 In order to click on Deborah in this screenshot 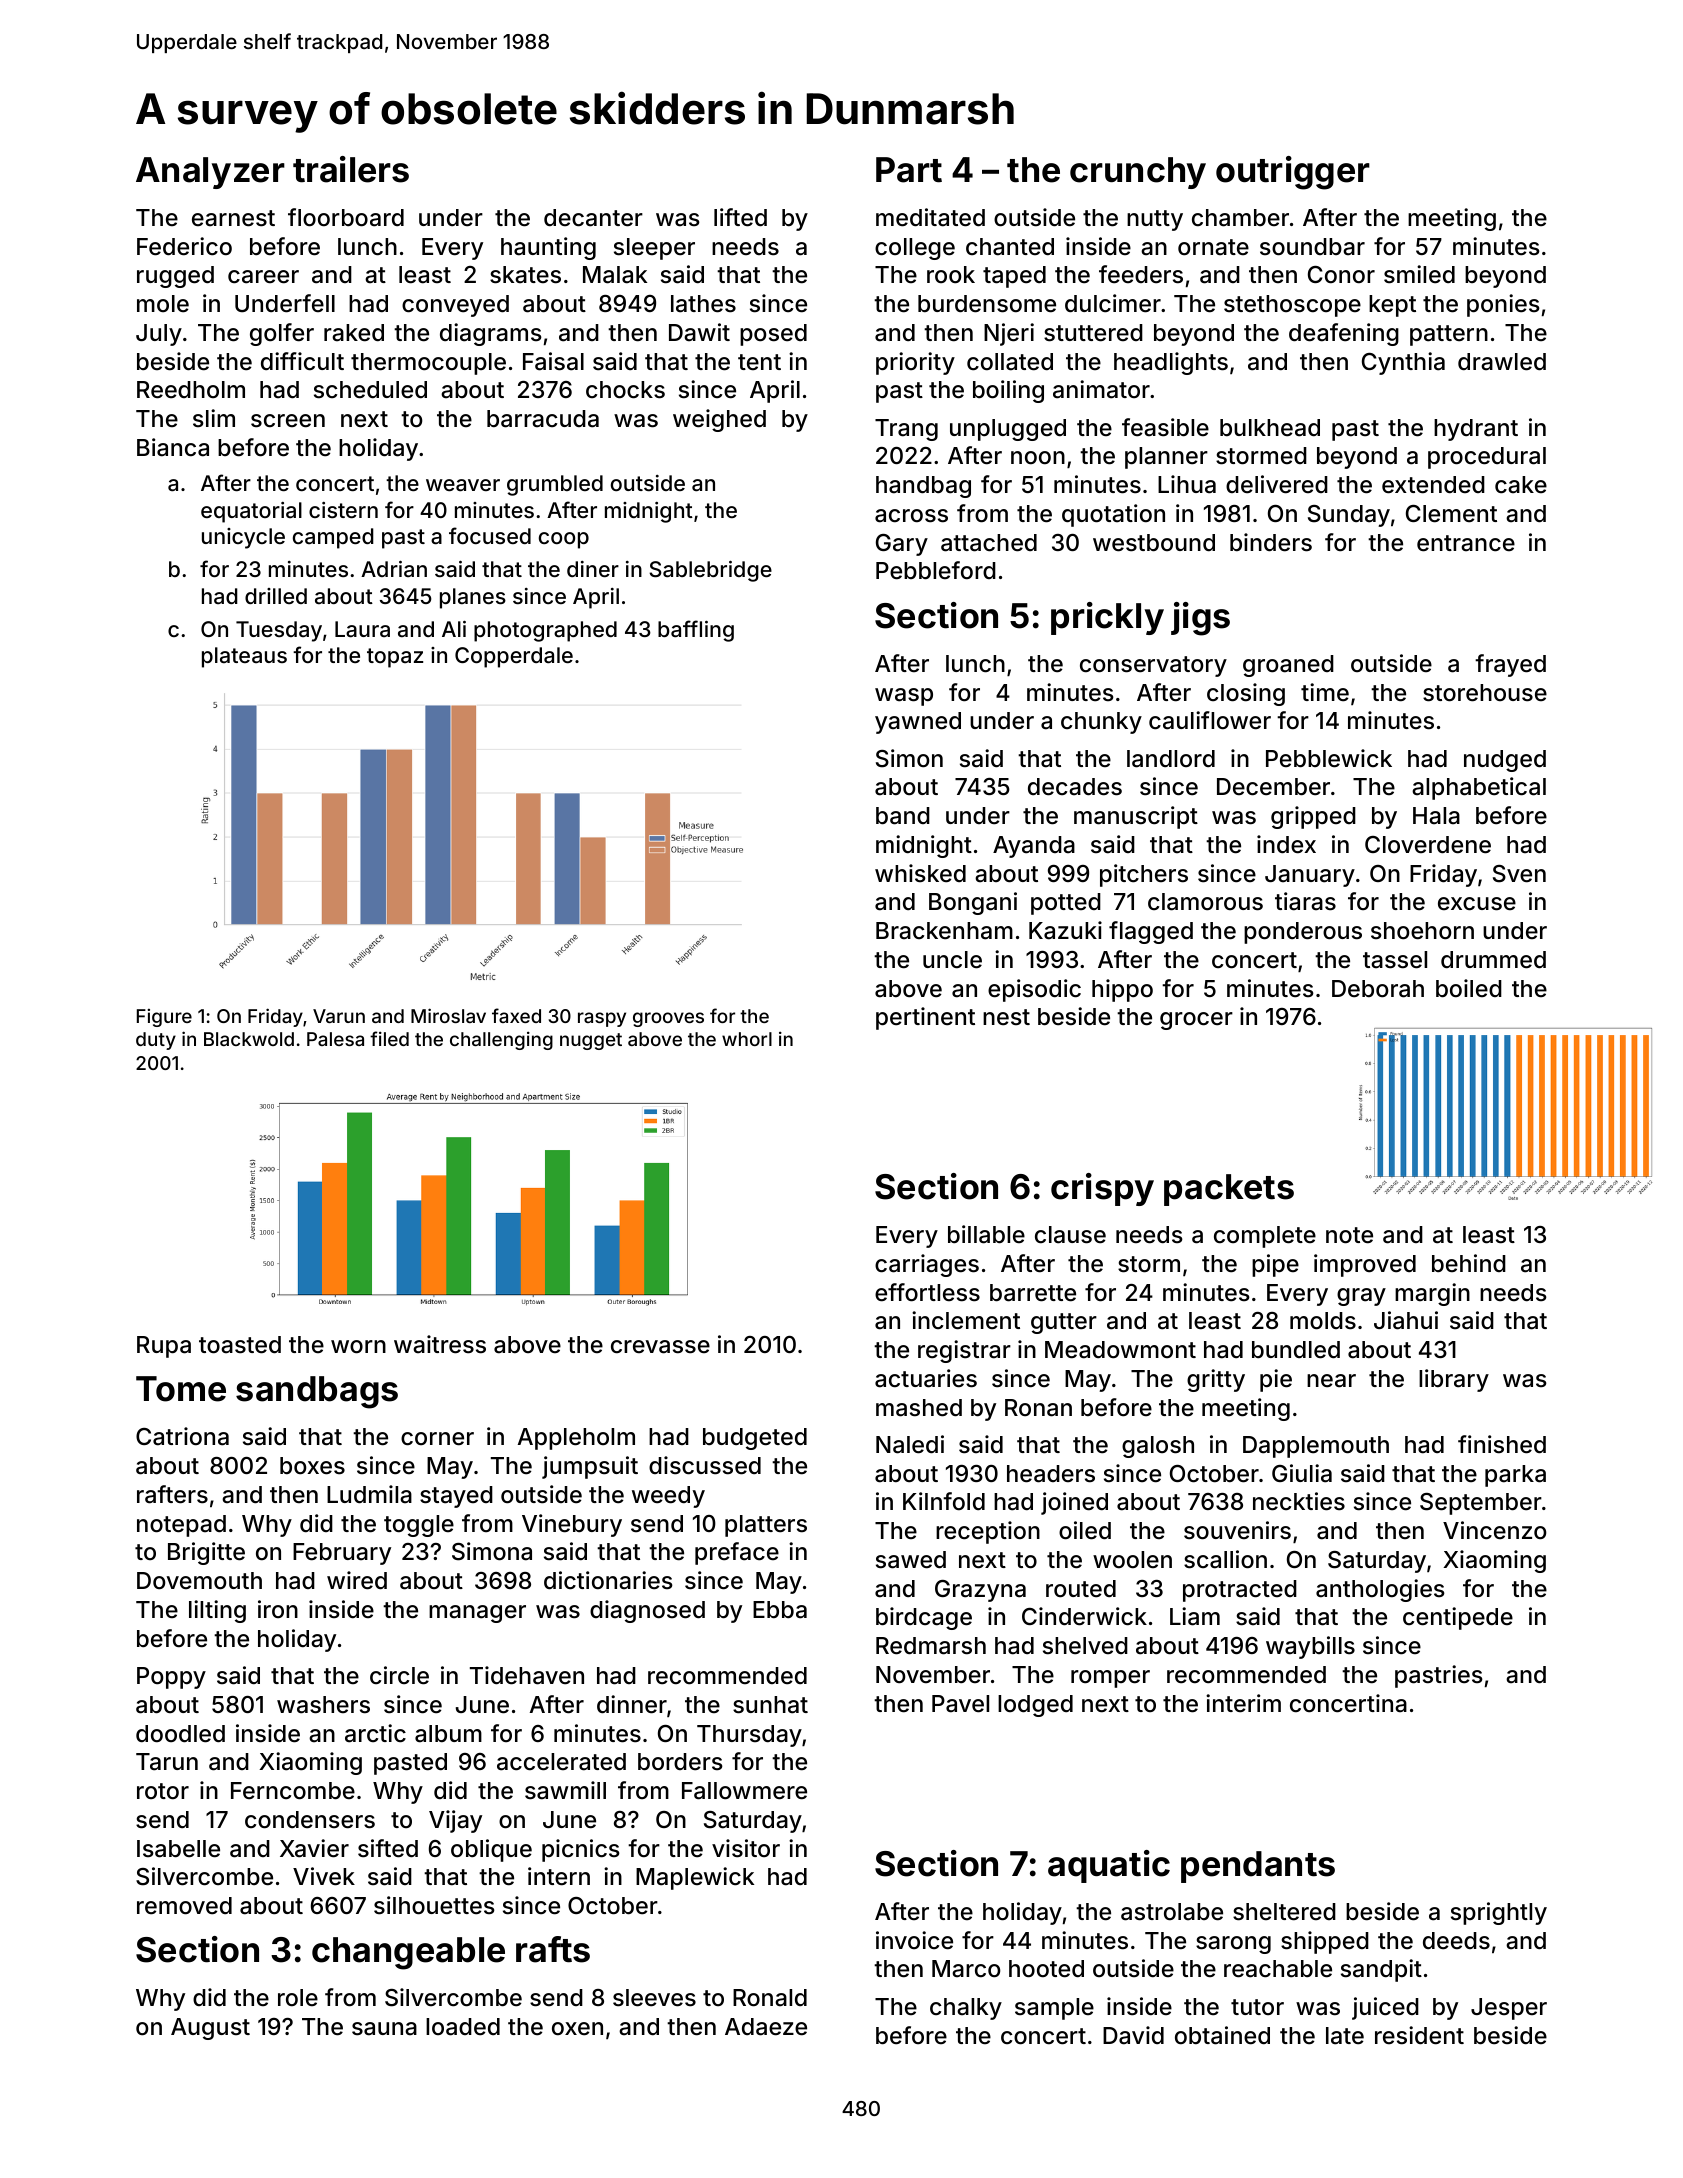, I will do `click(1378, 989)`.
